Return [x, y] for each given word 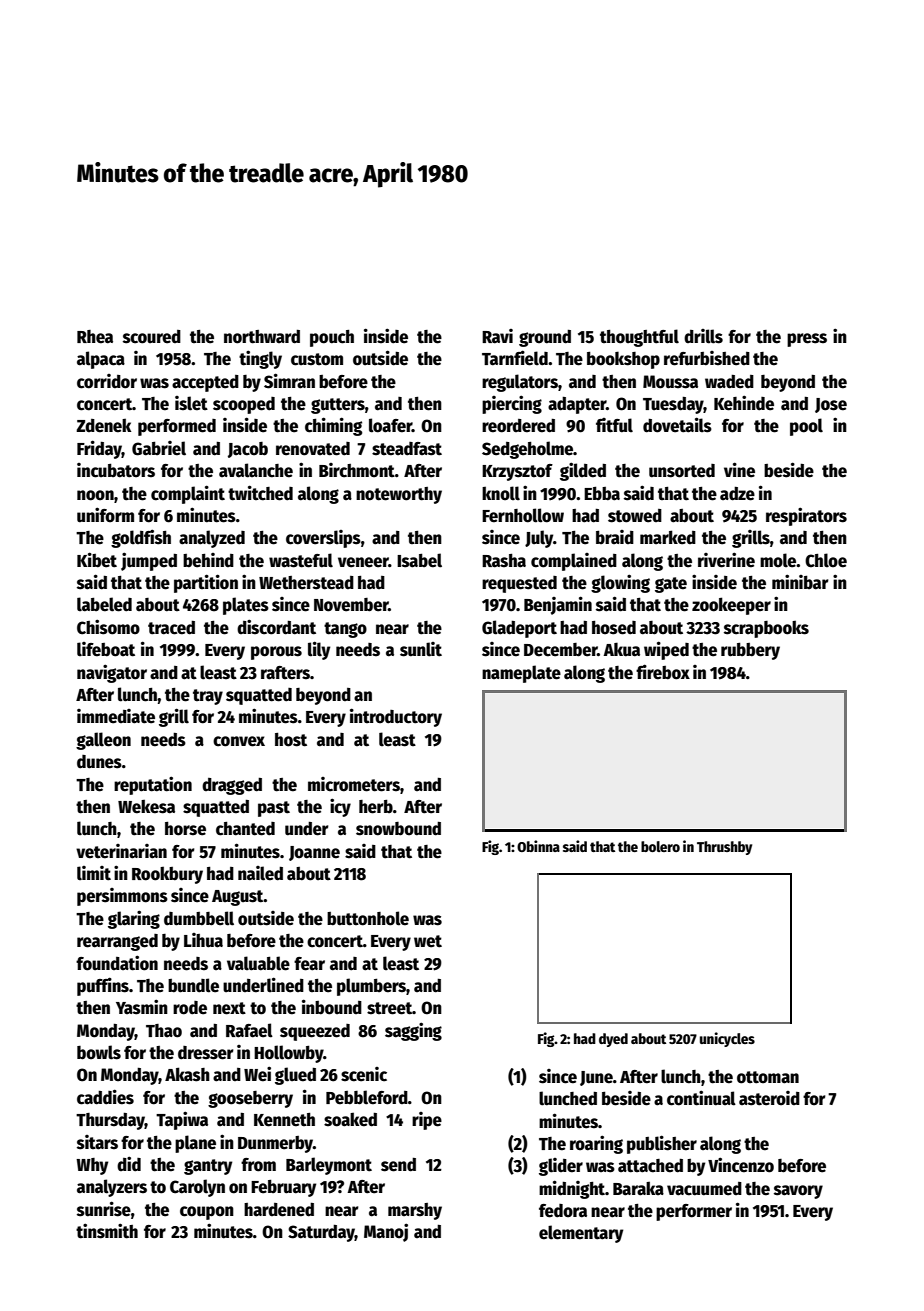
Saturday [321, 1233]
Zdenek [103, 425]
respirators [806, 516]
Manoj [386, 1232]
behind [208, 560]
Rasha [504, 561]
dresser [206, 1053]
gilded [583, 471]
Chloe [826, 560]
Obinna [538, 846]
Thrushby [724, 848]
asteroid [769, 1098]
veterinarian [121, 851]
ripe [427, 1121]
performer [694, 1212]
